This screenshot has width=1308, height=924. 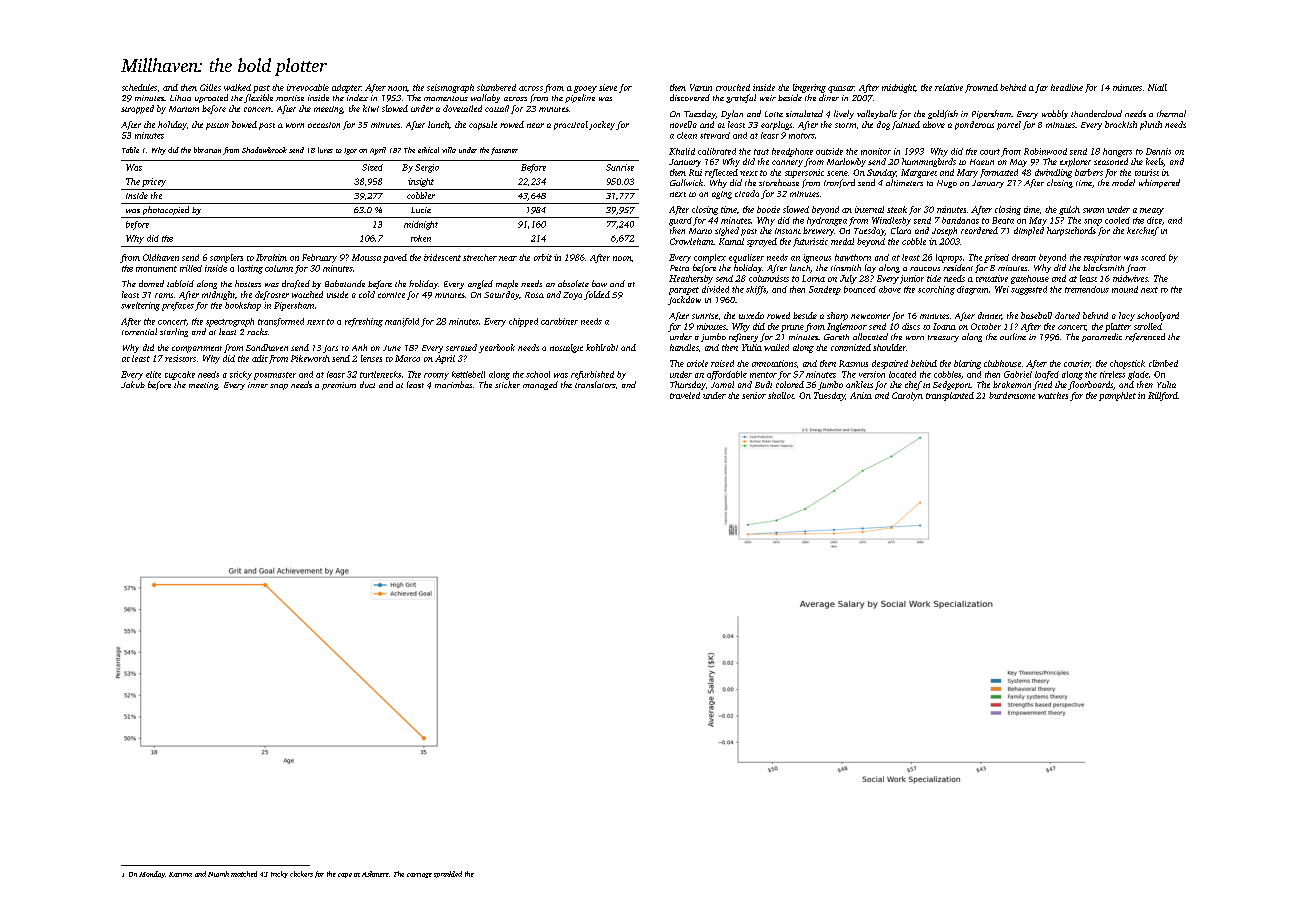 What do you see at coordinates (949, 87) in the screenshot?
I see `relative` at bounding box center [949, 87].
